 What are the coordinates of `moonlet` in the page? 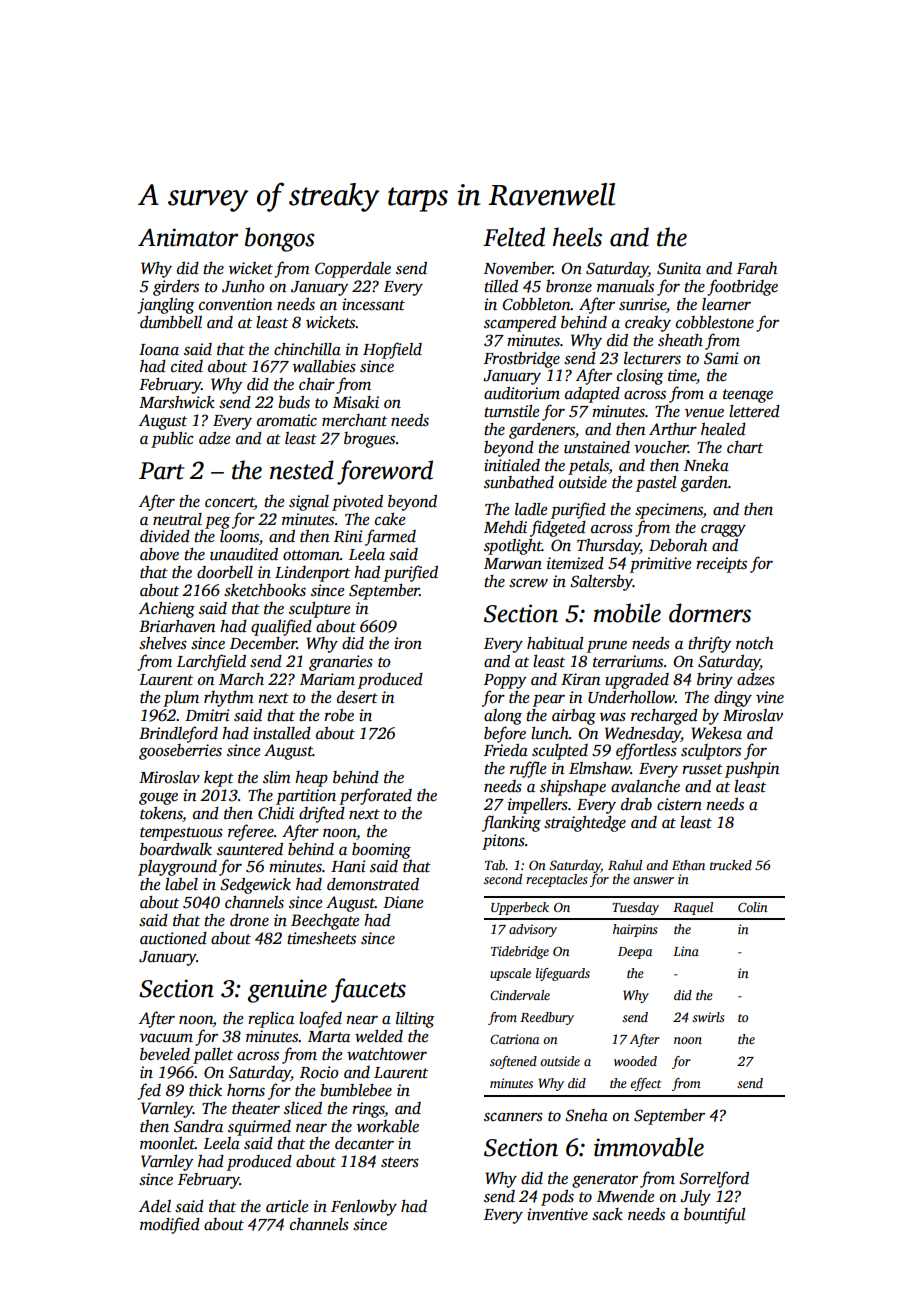 It's located at (167, 1143).
